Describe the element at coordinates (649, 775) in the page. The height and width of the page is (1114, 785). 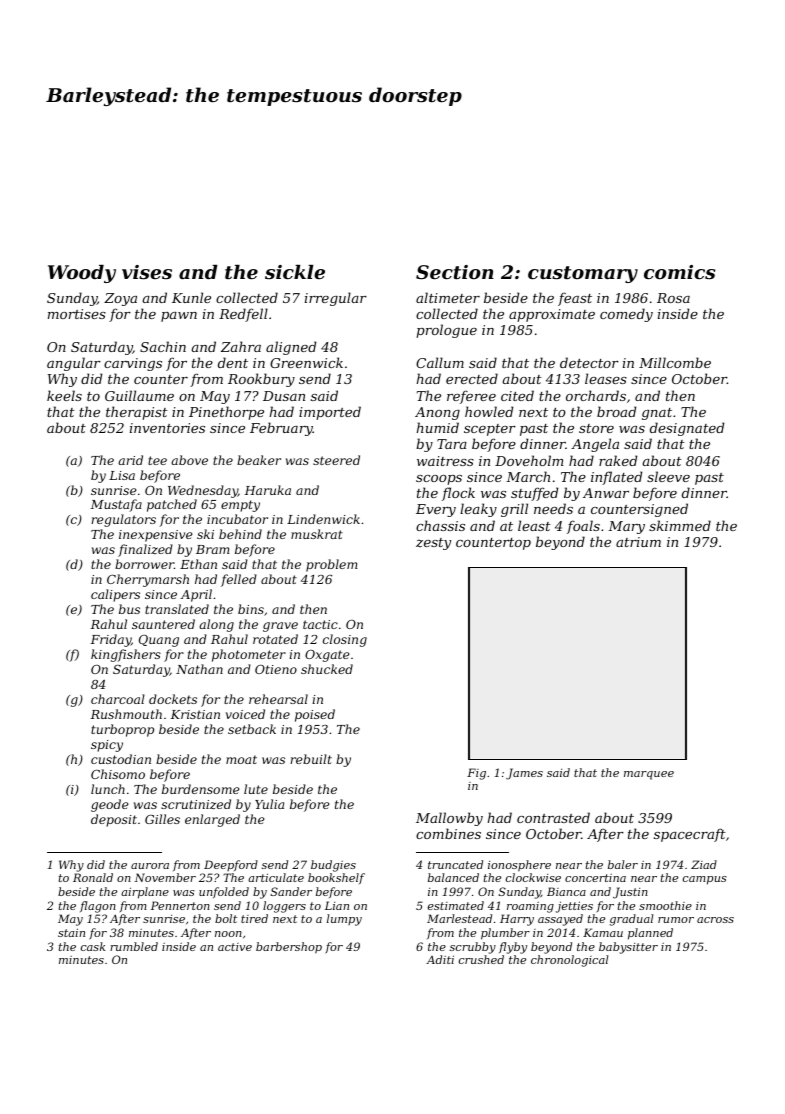
I see `marquee` at that location.
